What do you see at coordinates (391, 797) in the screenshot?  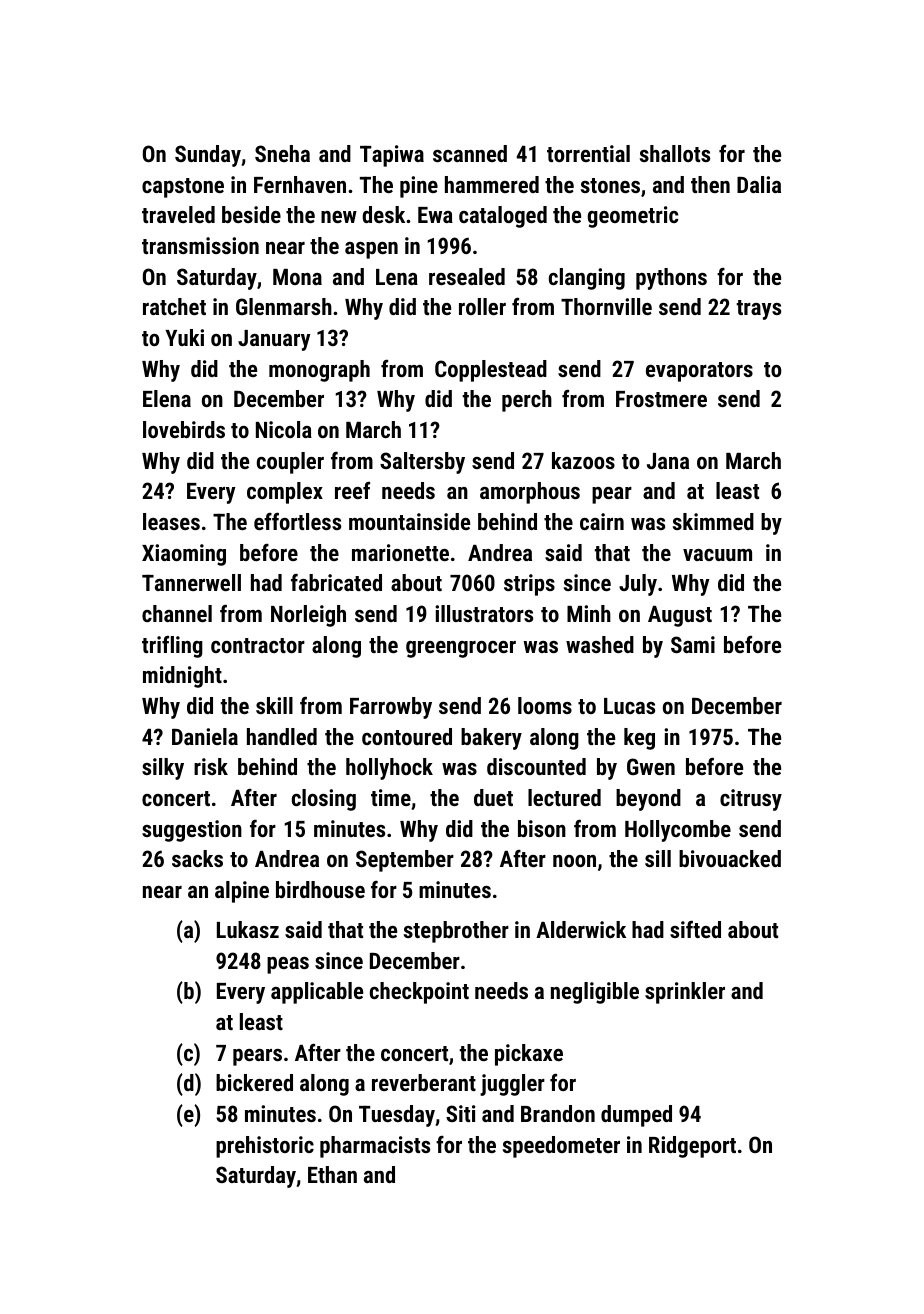 I see `time` at bounding box center [391, 797].
